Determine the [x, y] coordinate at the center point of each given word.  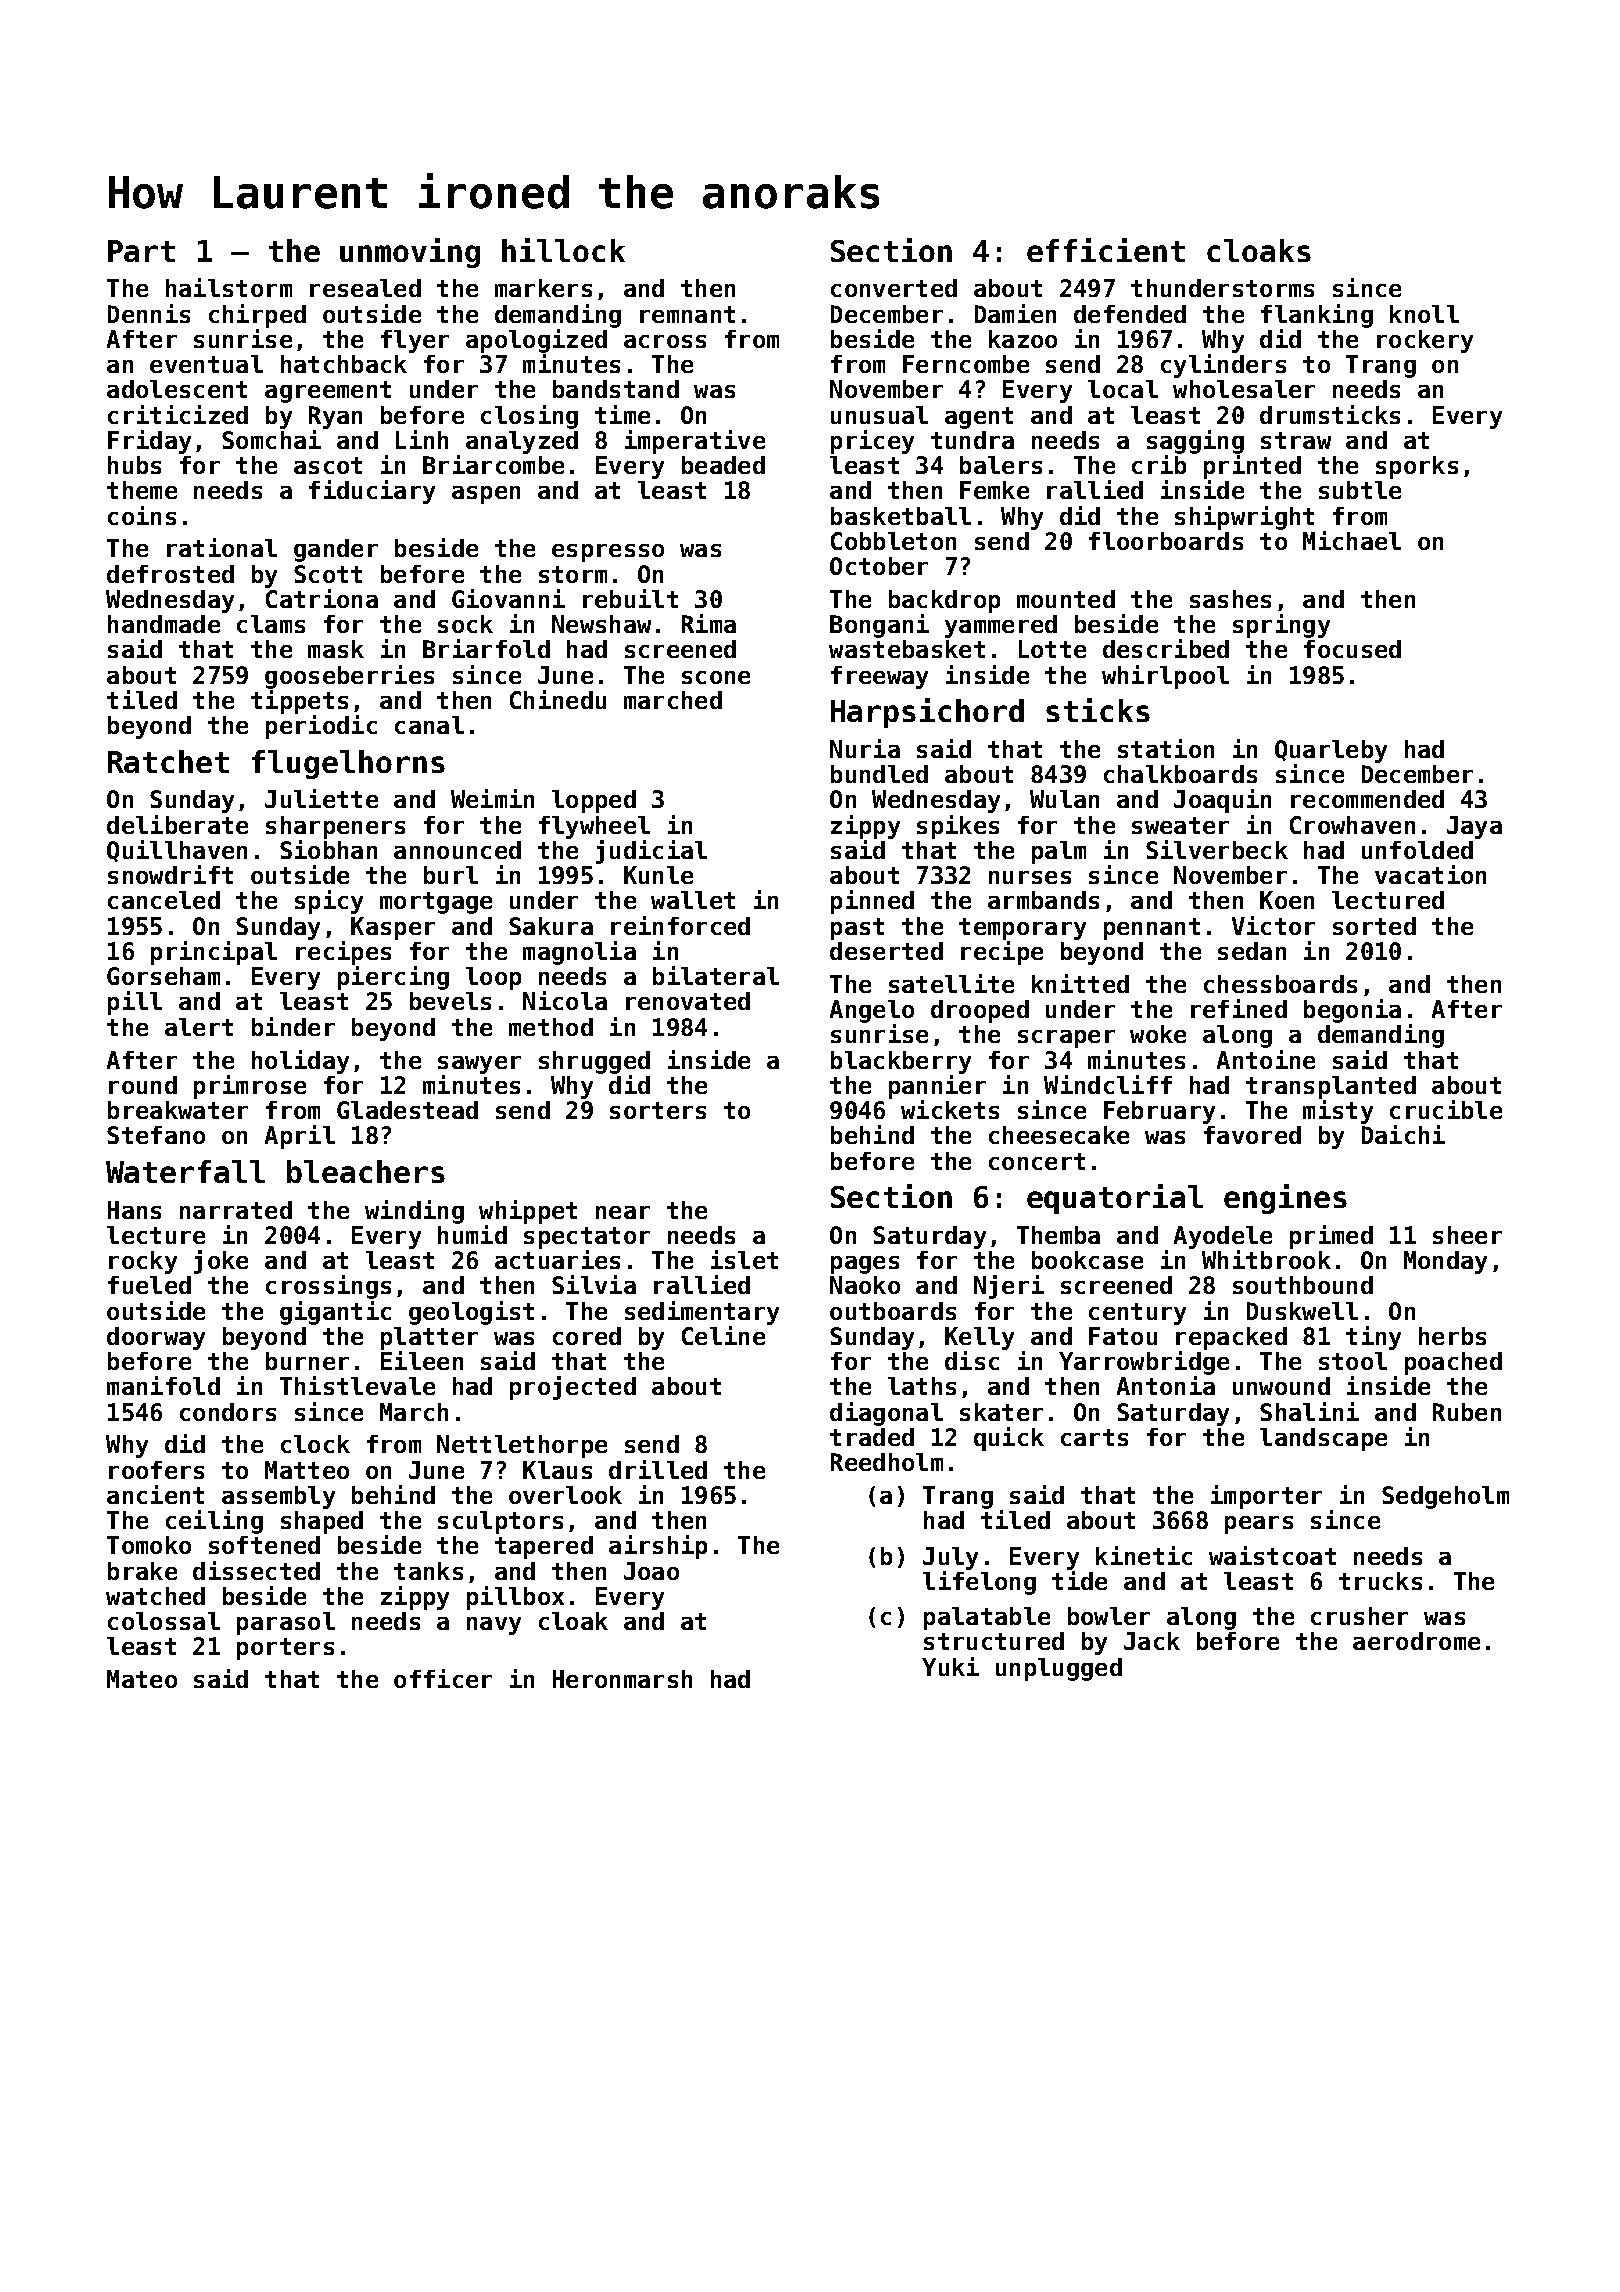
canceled [164, 900]
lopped [594, 801]
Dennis [149, 313]
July [950, 1558]
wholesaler [1244, 389]
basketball [901, 516]
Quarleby [1331, 751]
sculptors [500, 1522]
